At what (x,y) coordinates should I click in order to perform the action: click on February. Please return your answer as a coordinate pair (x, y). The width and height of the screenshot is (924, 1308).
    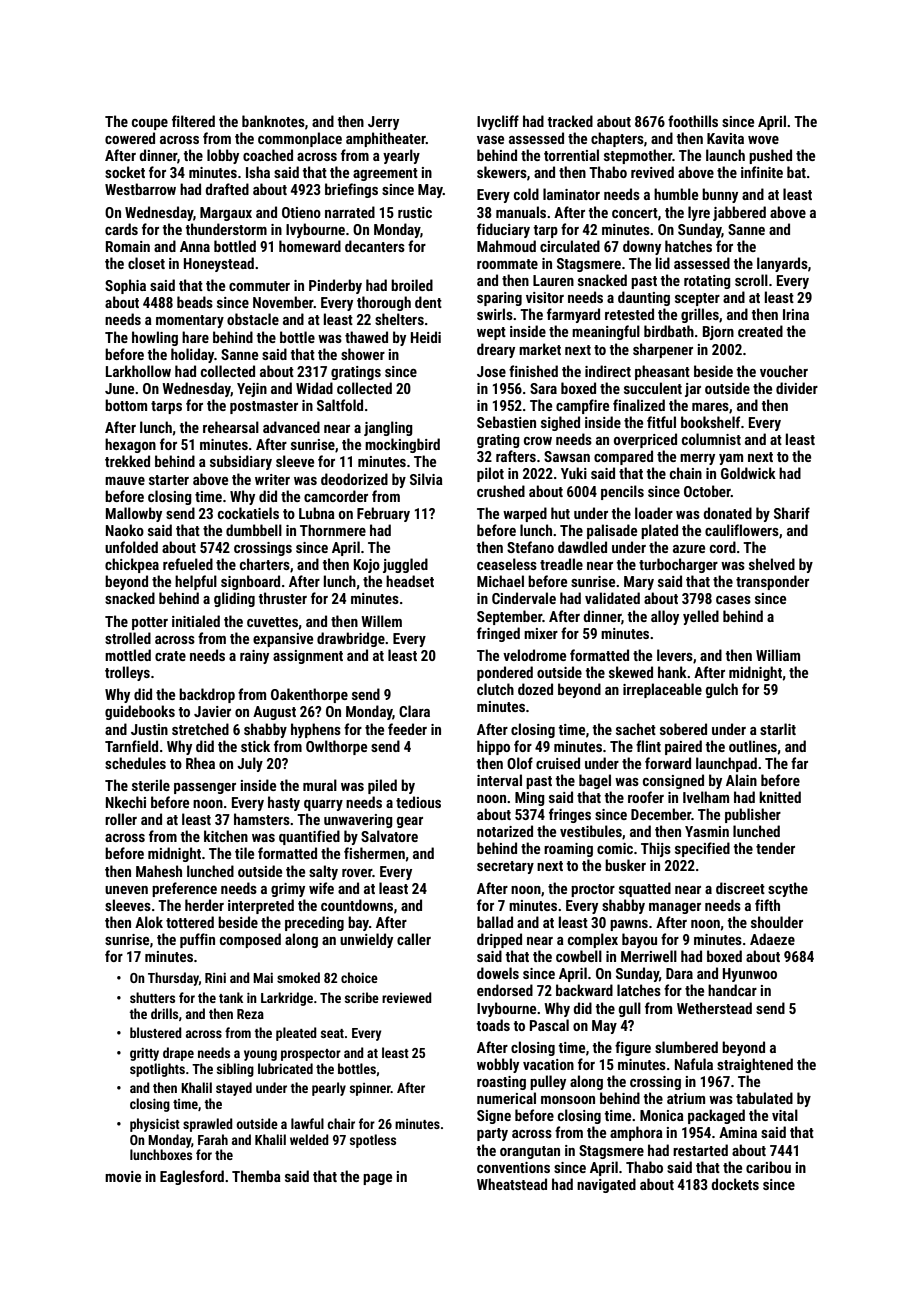
    Looking at the image, I should click on (383, 514).
